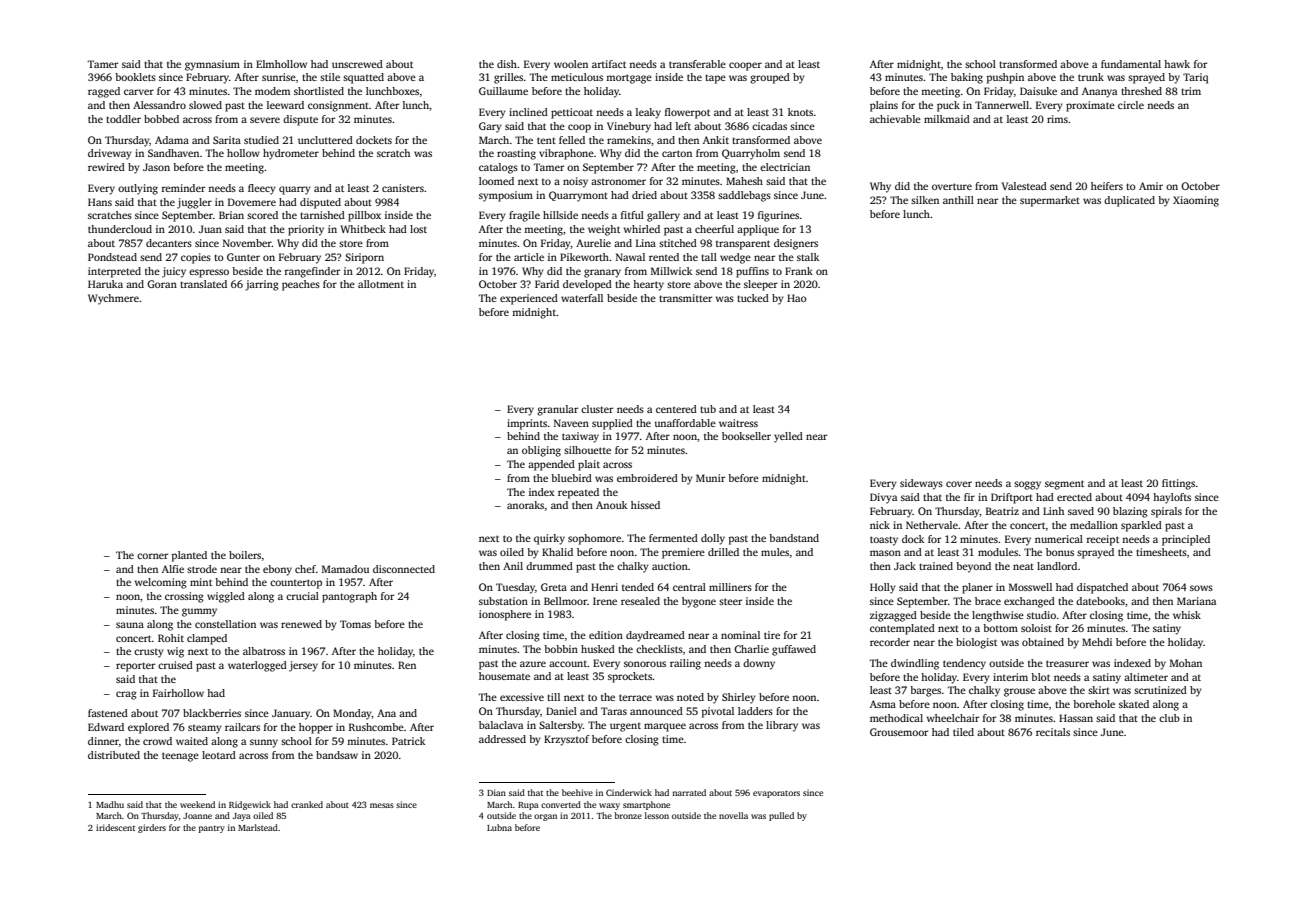  Describe the element at coordinates (1172, 498) in the image. I see `haylofts` at that location.
